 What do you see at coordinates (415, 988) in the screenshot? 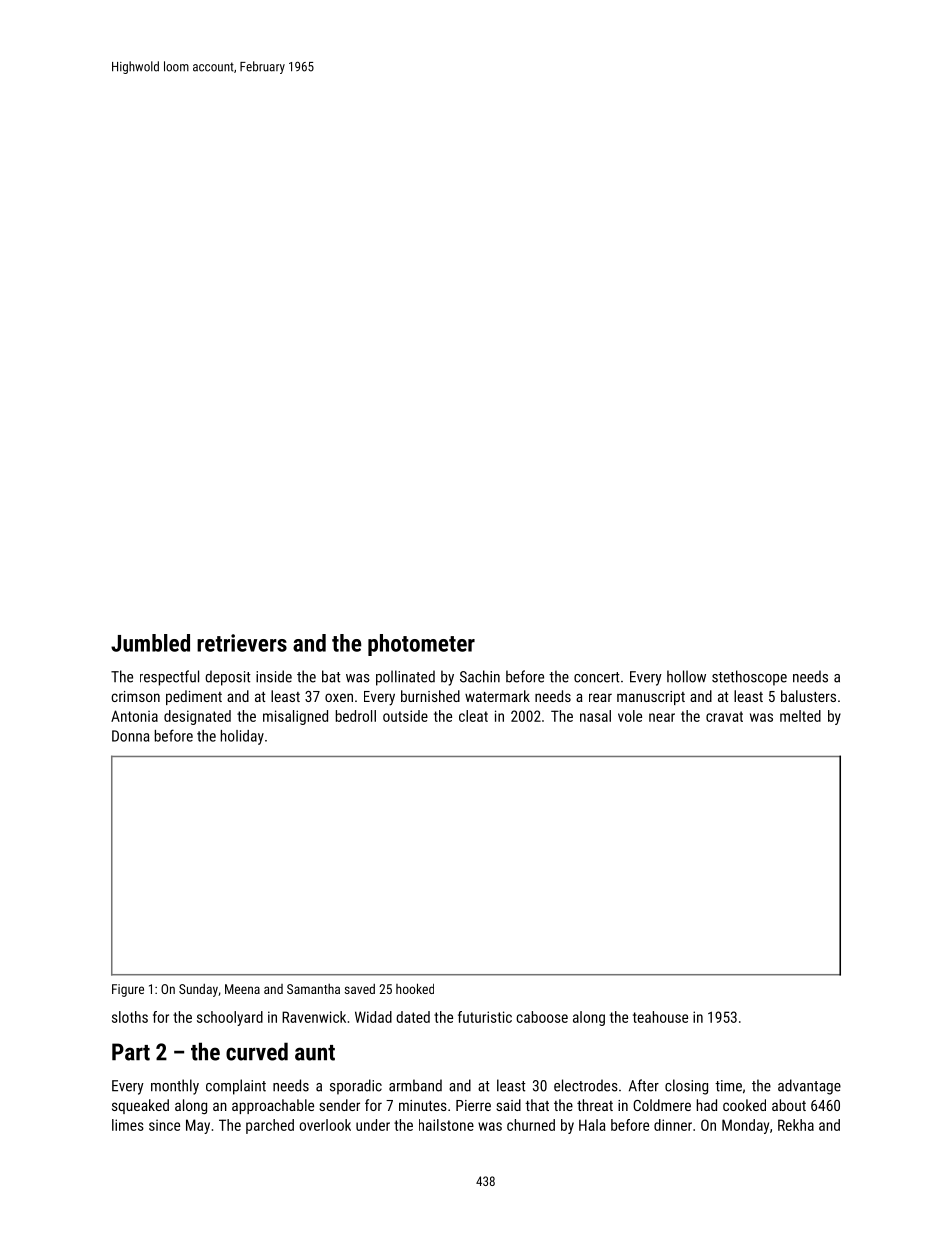
I see `hooked` at bounding box center [415, 988].
